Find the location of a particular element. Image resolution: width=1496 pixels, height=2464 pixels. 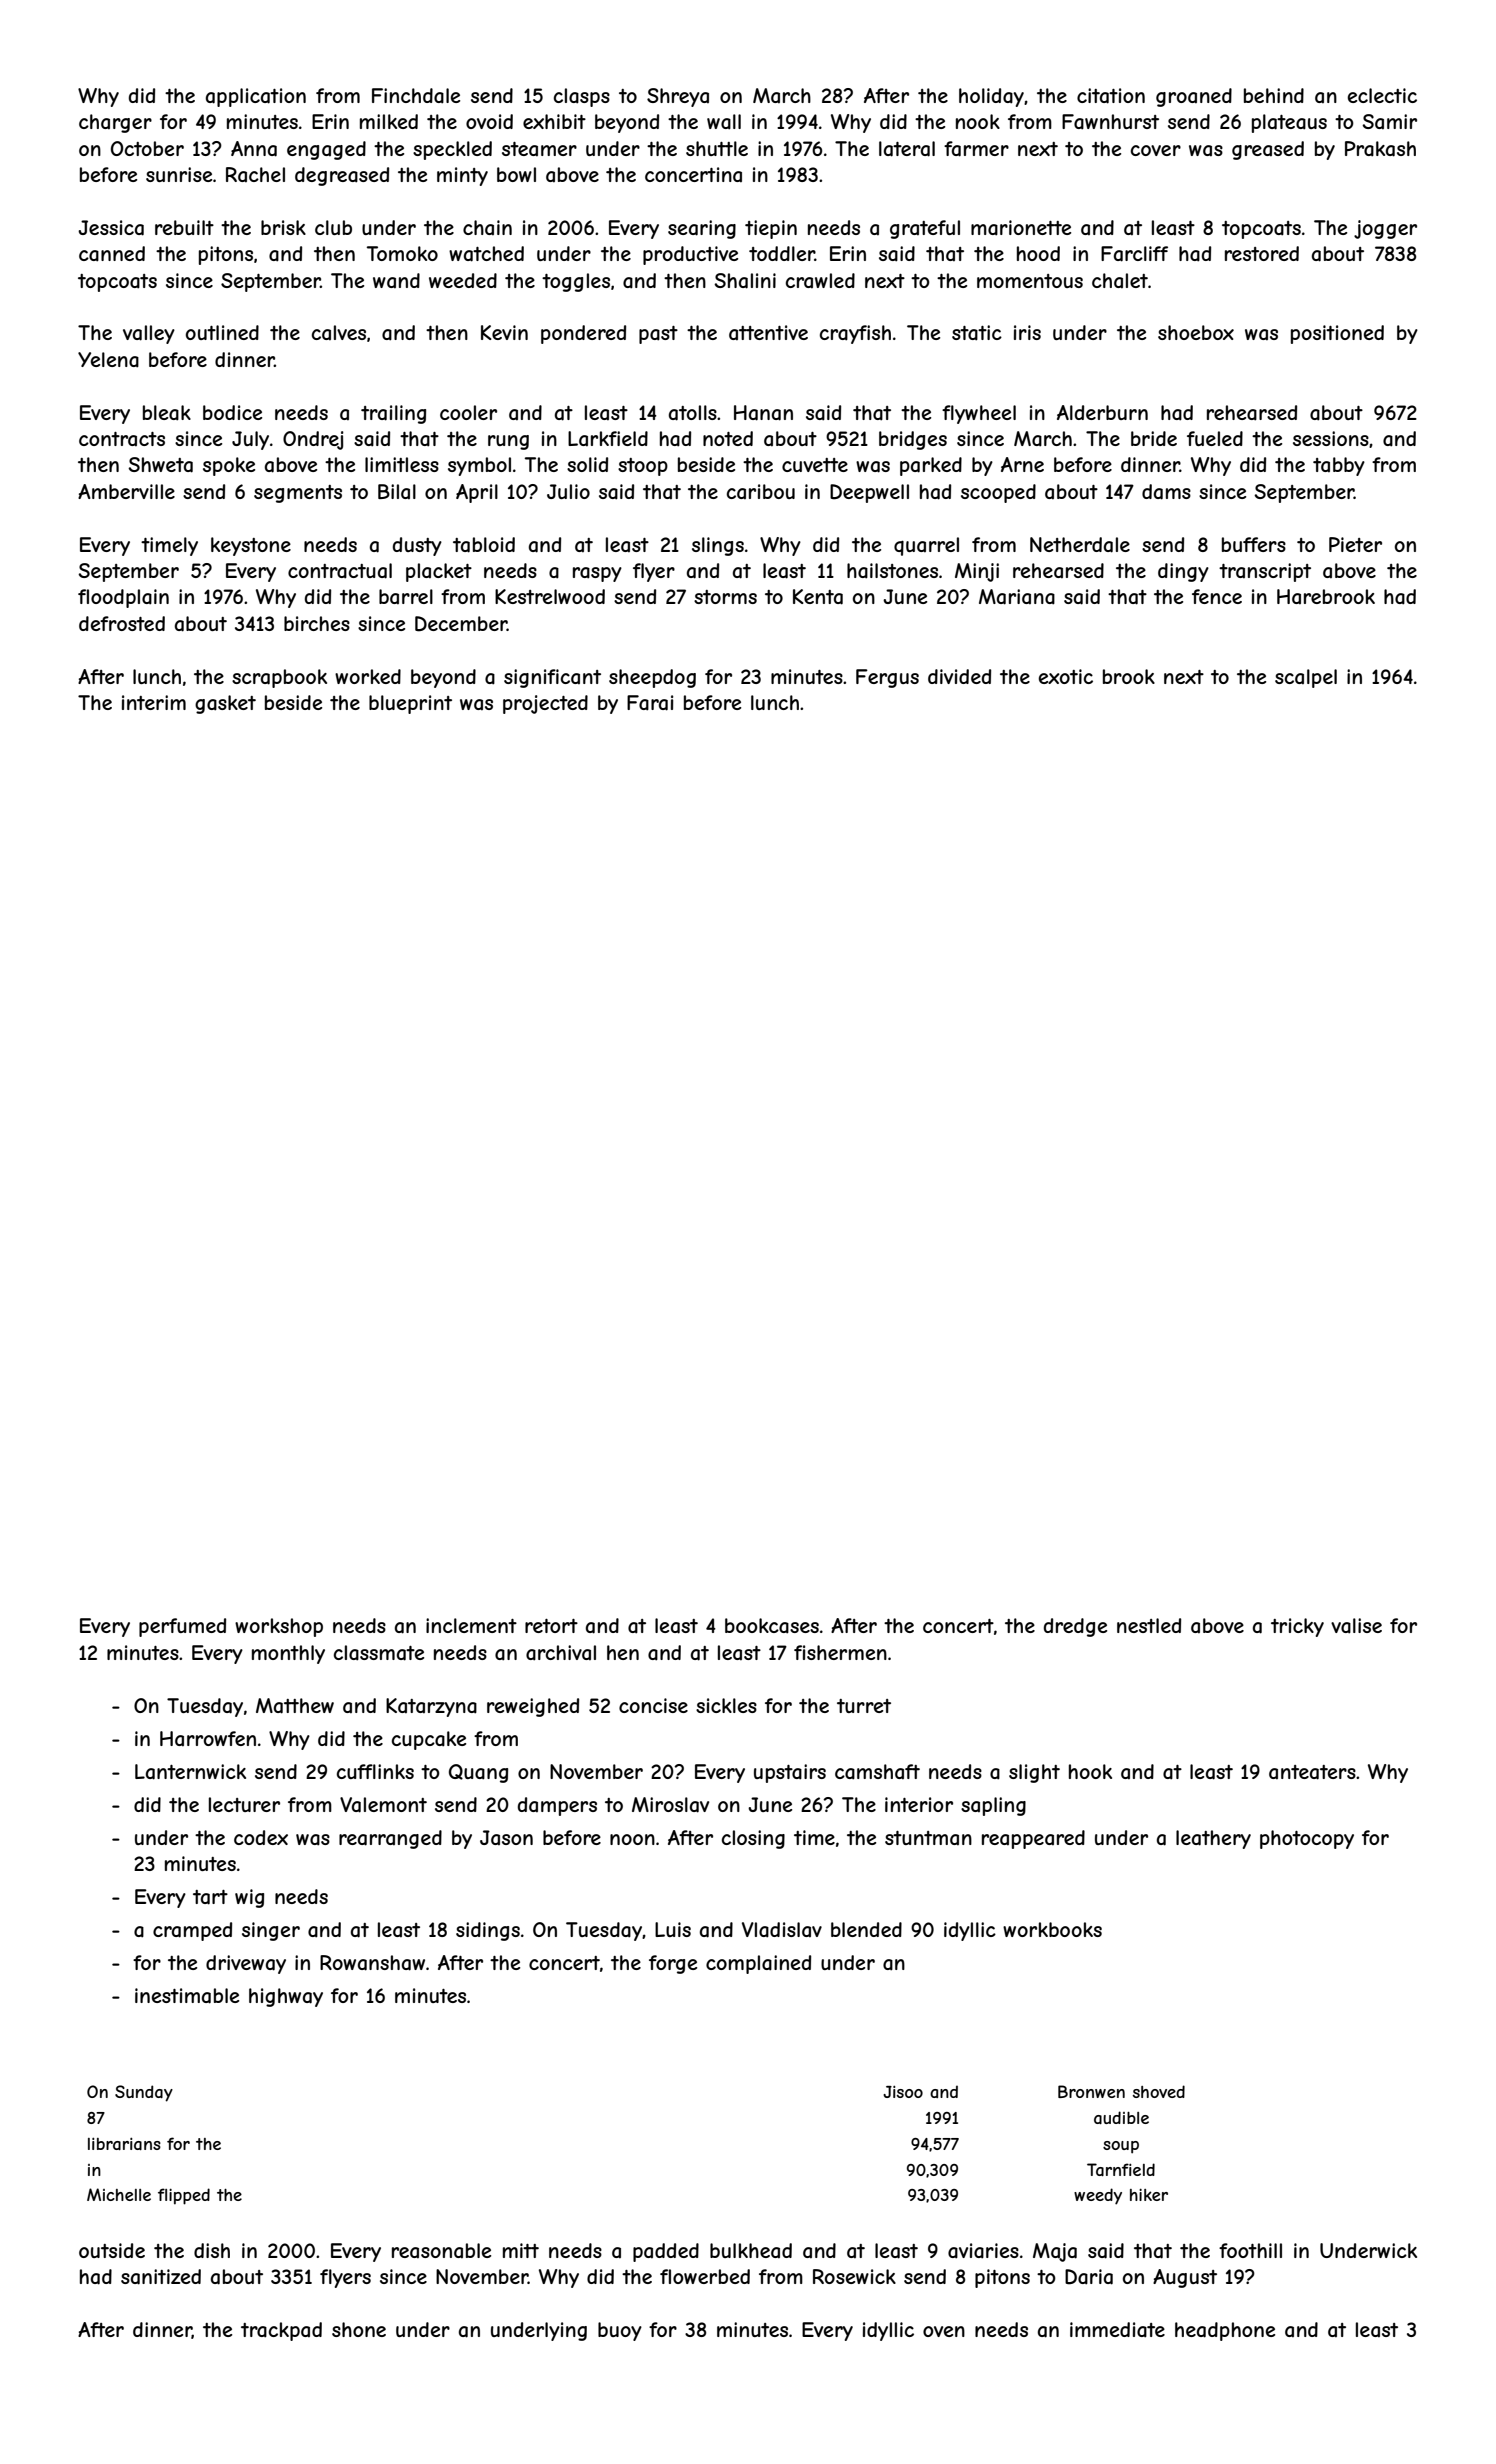

blueprint is located at coordinates (410, 704).
